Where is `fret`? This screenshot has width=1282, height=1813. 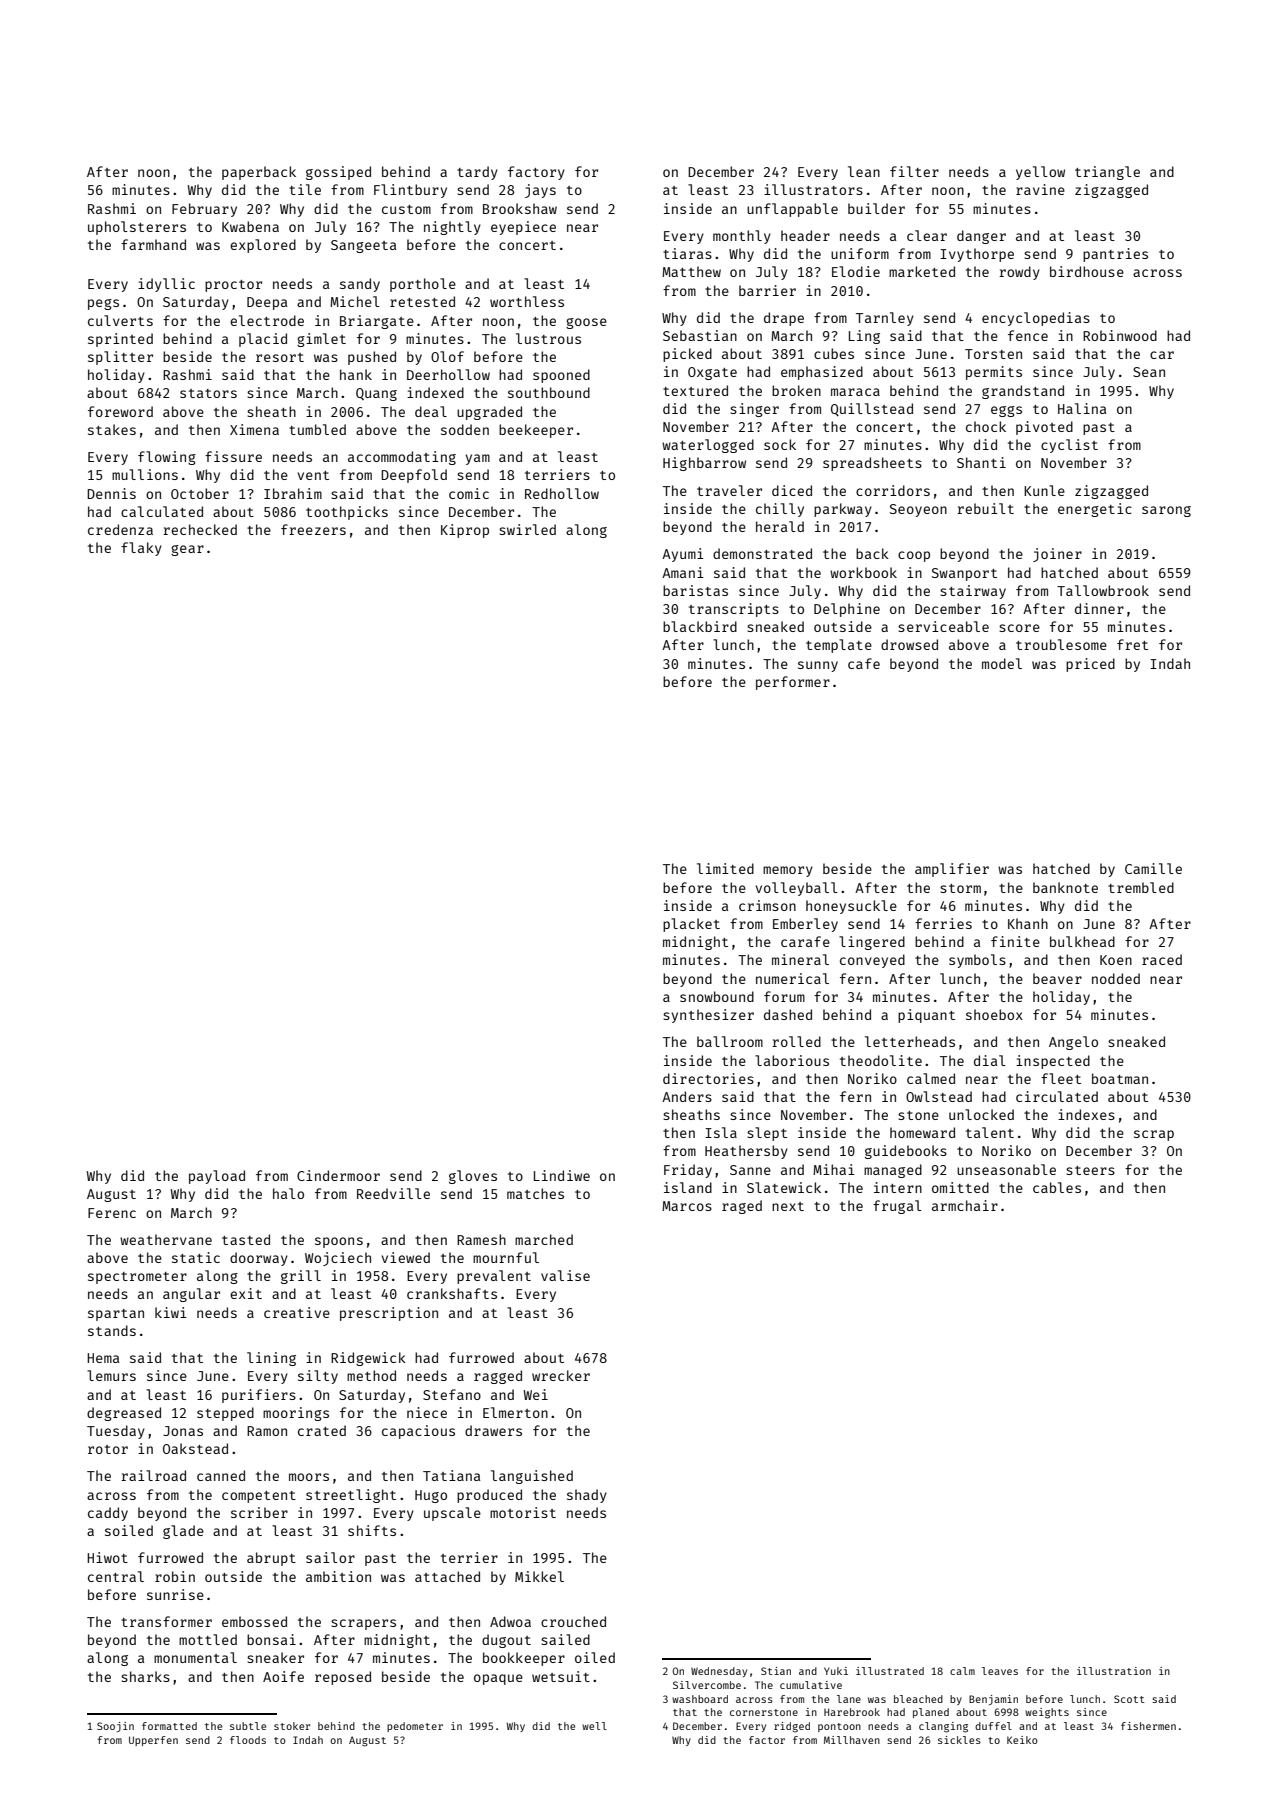
fret is located at coordinates (1132, 644).
